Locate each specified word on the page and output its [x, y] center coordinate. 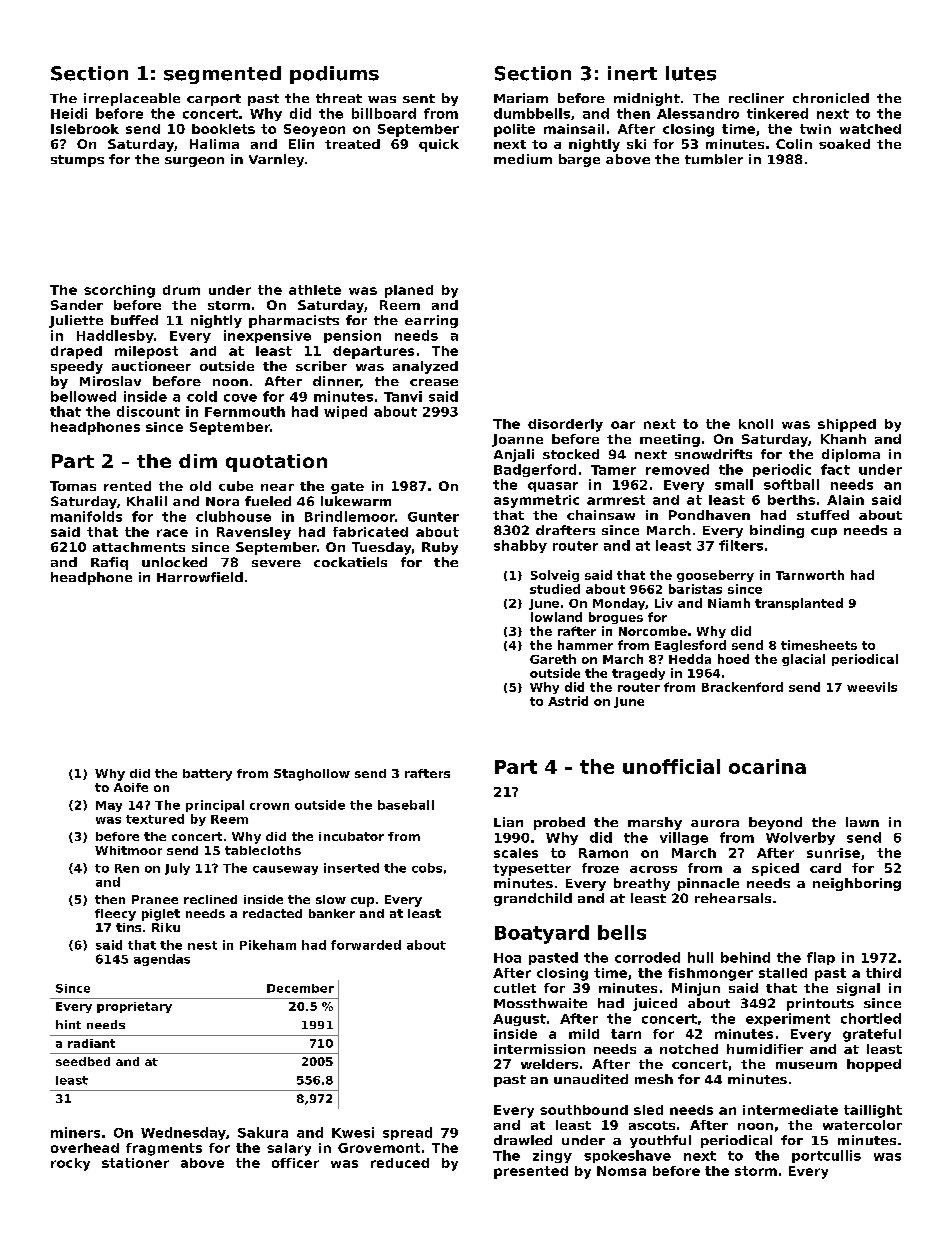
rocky [70, 1164]
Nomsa [621, 1171]
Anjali [514, 455]
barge [579, 160]
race [172, 533]
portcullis [826, 1156]
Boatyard [542, 934]
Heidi [69, 113]
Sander [77, 305]
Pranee [155, 899]
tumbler [714, 159]
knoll [756, 424]
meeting [670, 440]
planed [409, 291]
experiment [788, 1019]
